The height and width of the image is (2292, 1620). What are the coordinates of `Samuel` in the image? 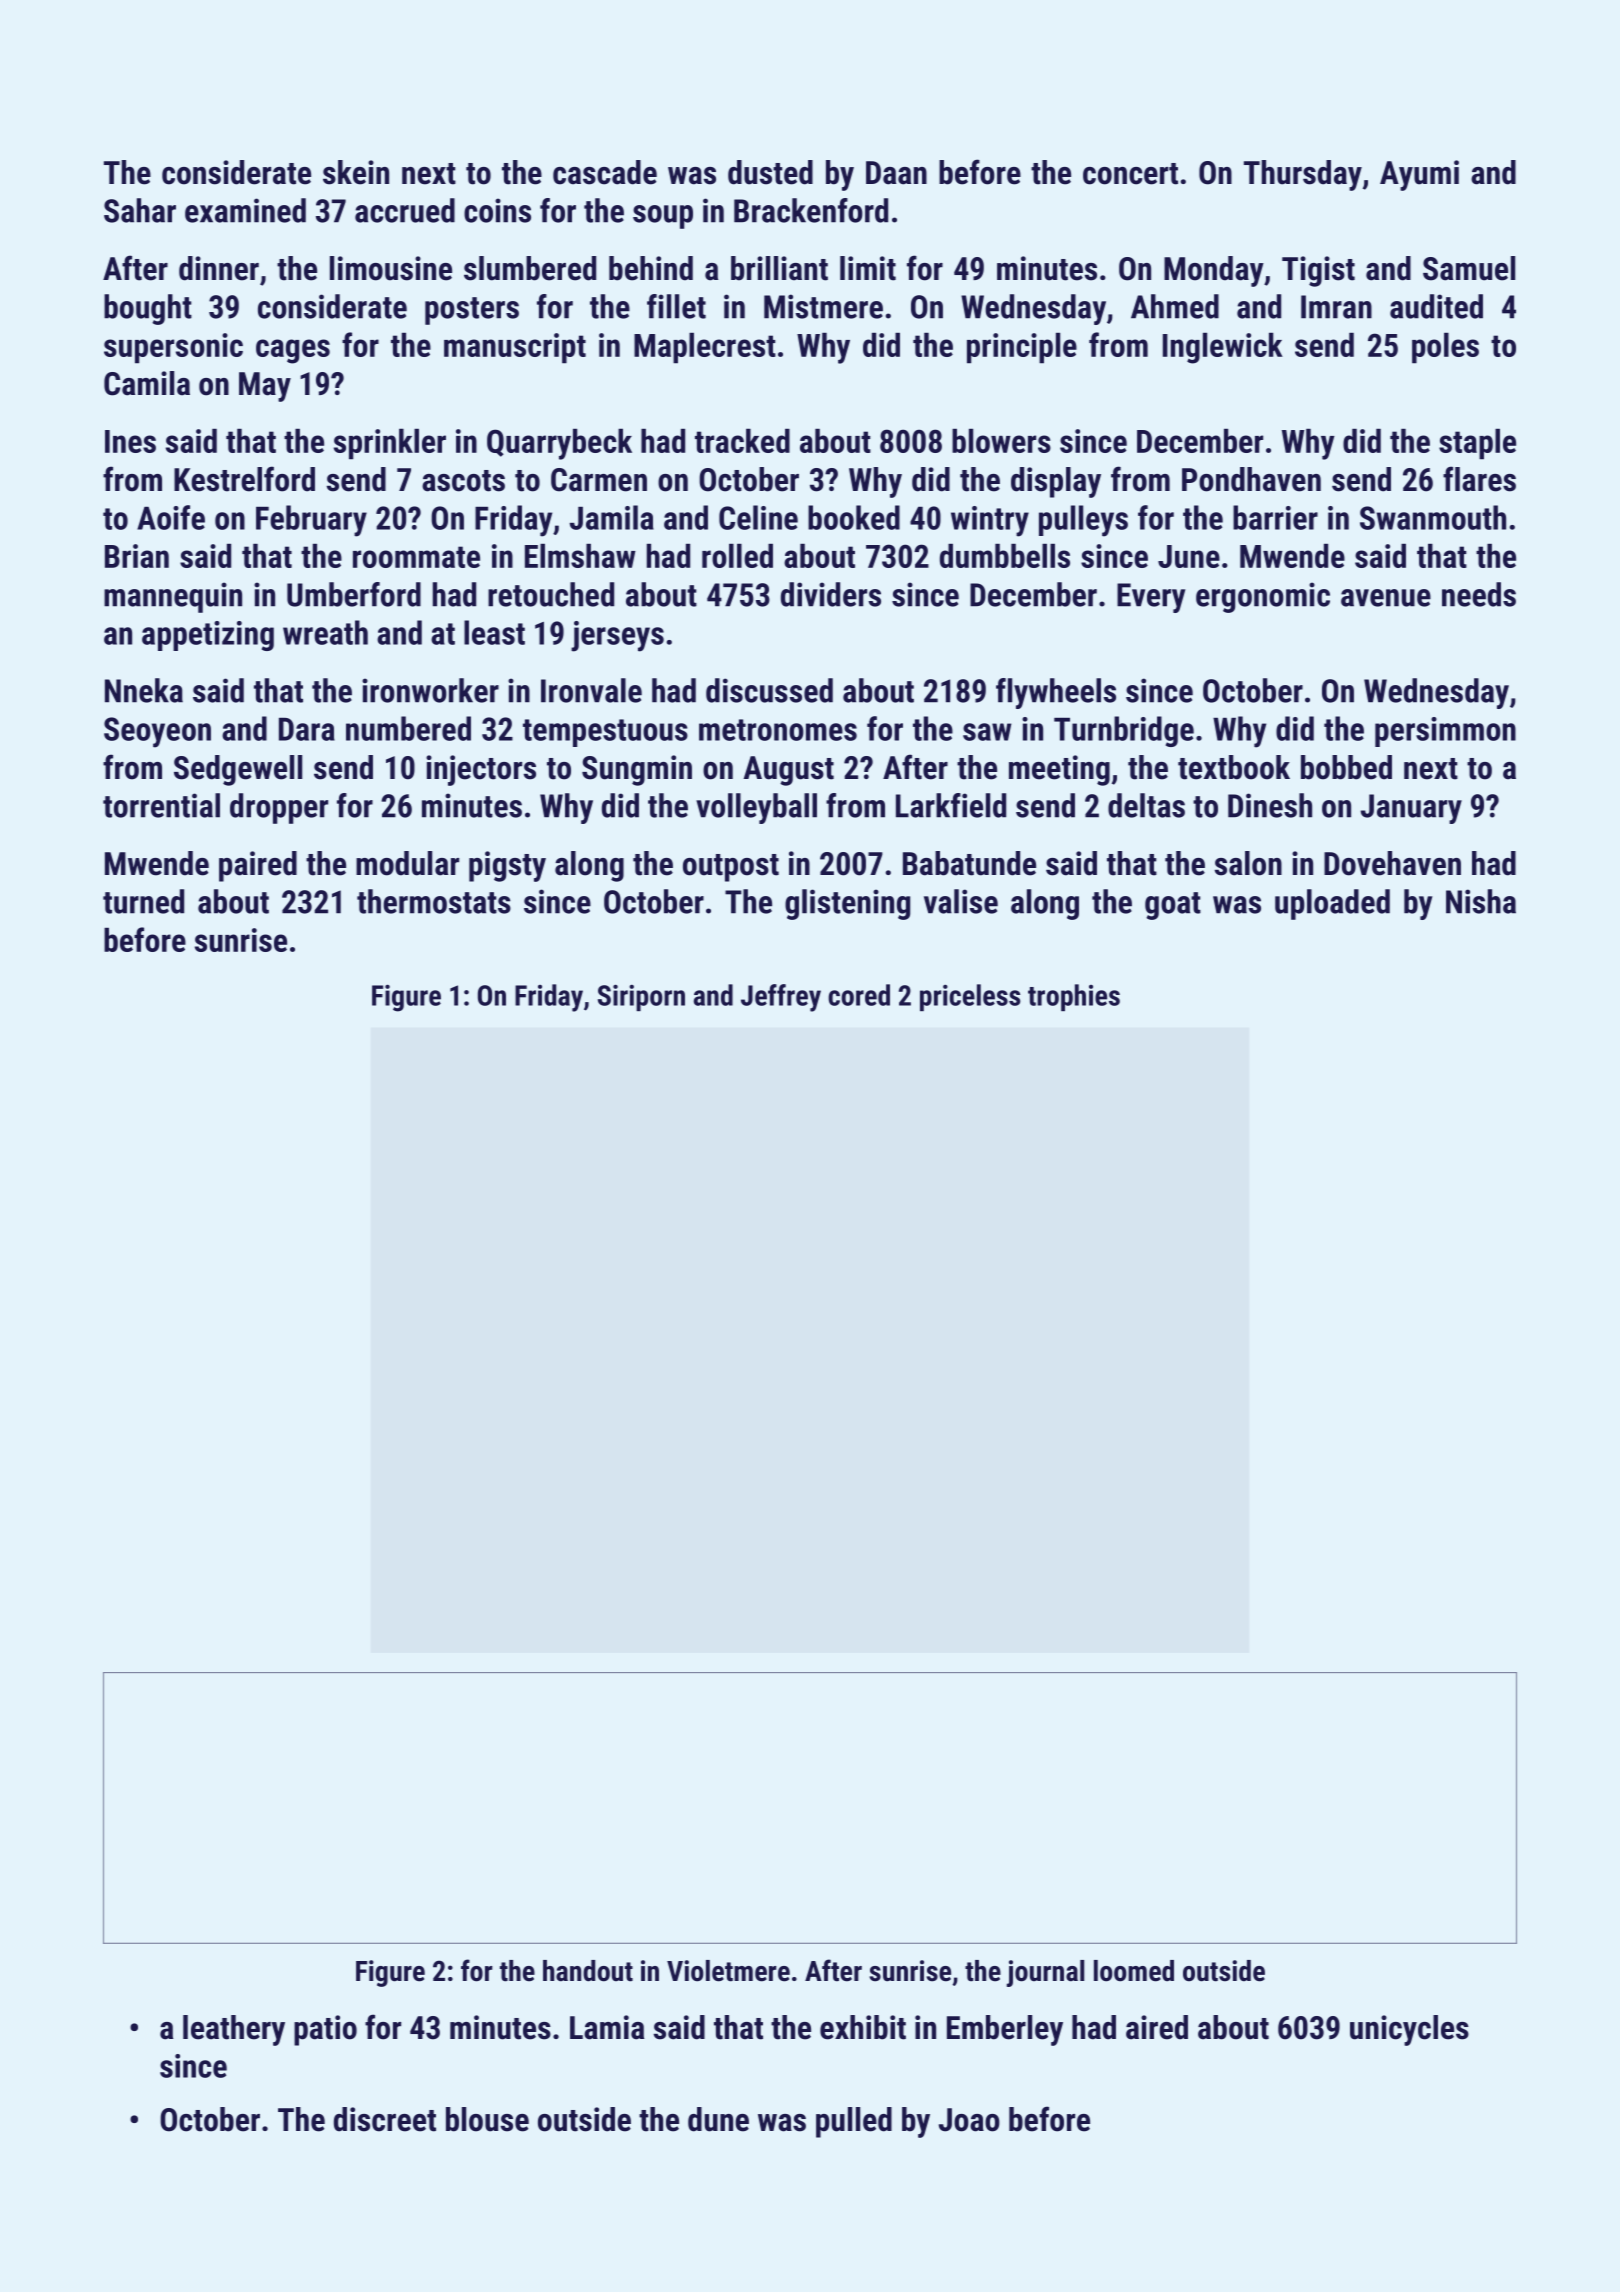 It's located at (1469, 268).
